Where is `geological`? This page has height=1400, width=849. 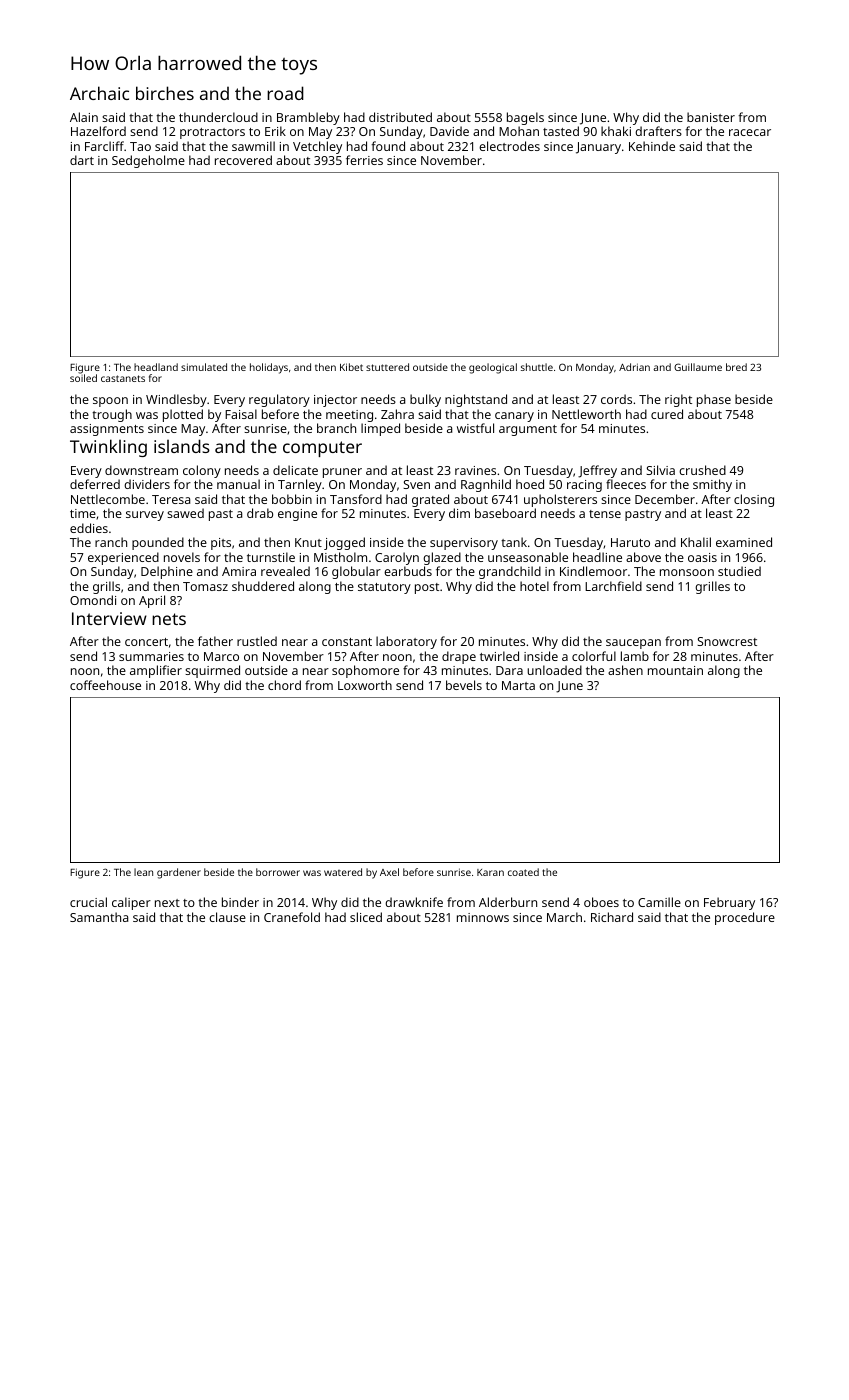
geological is located at coordinates (493, 368).
